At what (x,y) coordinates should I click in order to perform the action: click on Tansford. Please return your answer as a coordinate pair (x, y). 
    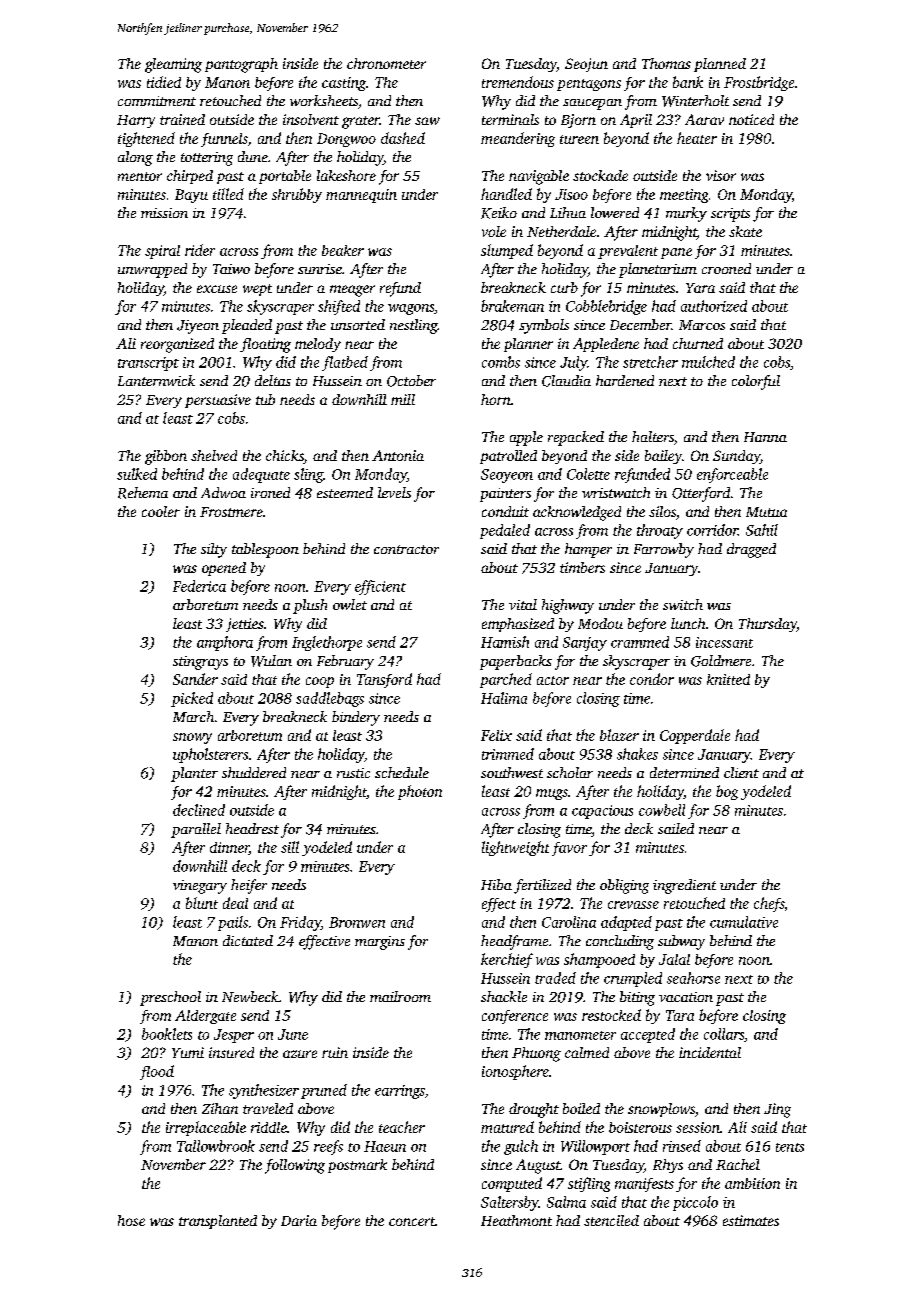
    Looking at the image, I should click on (384, 680).
